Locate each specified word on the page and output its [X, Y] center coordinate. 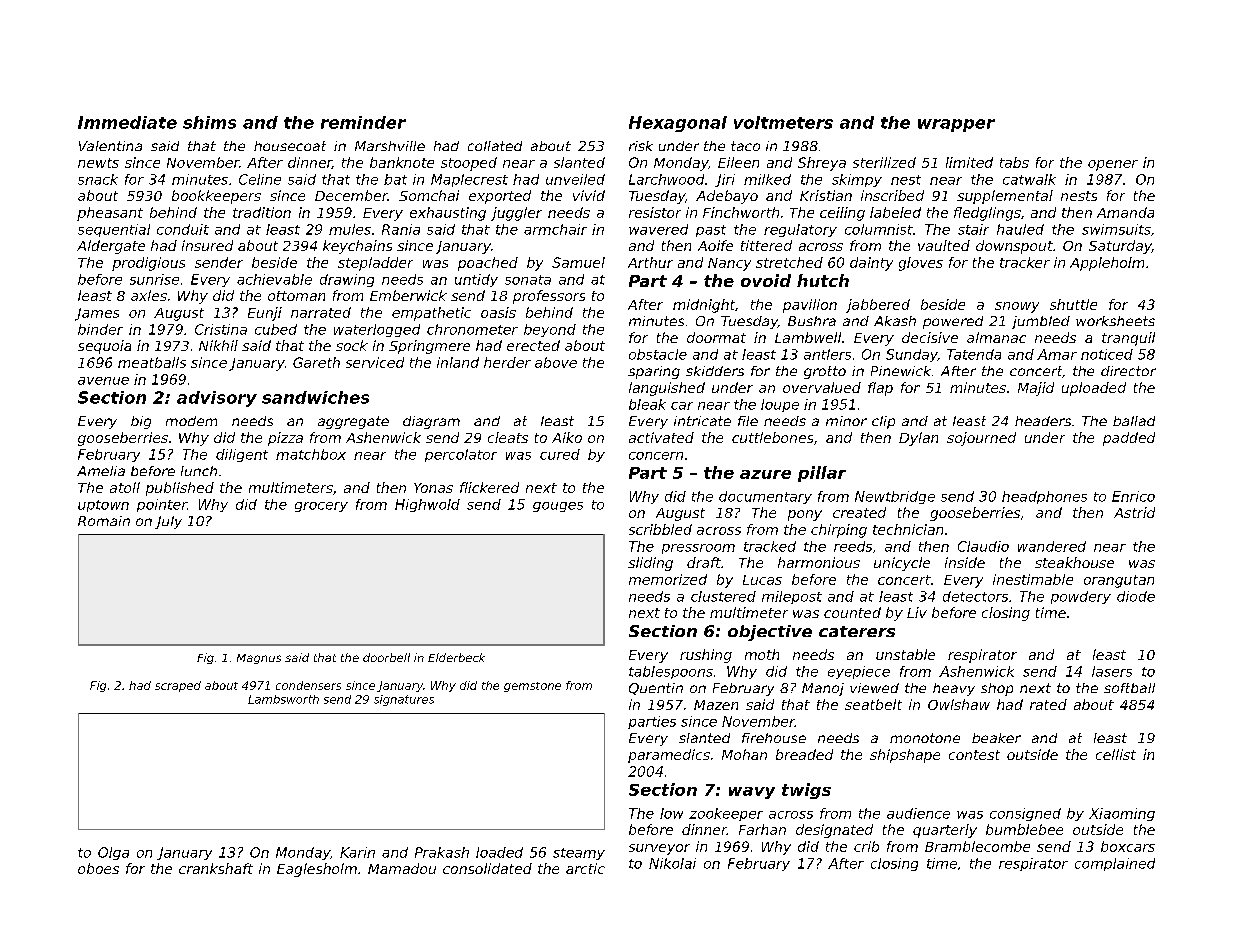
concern [656, 456]
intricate [702, 421]
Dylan [918, 439]
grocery [321, 507]
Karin [357, 852]
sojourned [981, 439]
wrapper [956, 125]
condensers [308, 685]
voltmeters [783, 122]
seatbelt [873, 704]
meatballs [152, 362]
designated [834, 831]
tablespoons [671, 672]
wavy [752, 793]
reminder [363, 122]
